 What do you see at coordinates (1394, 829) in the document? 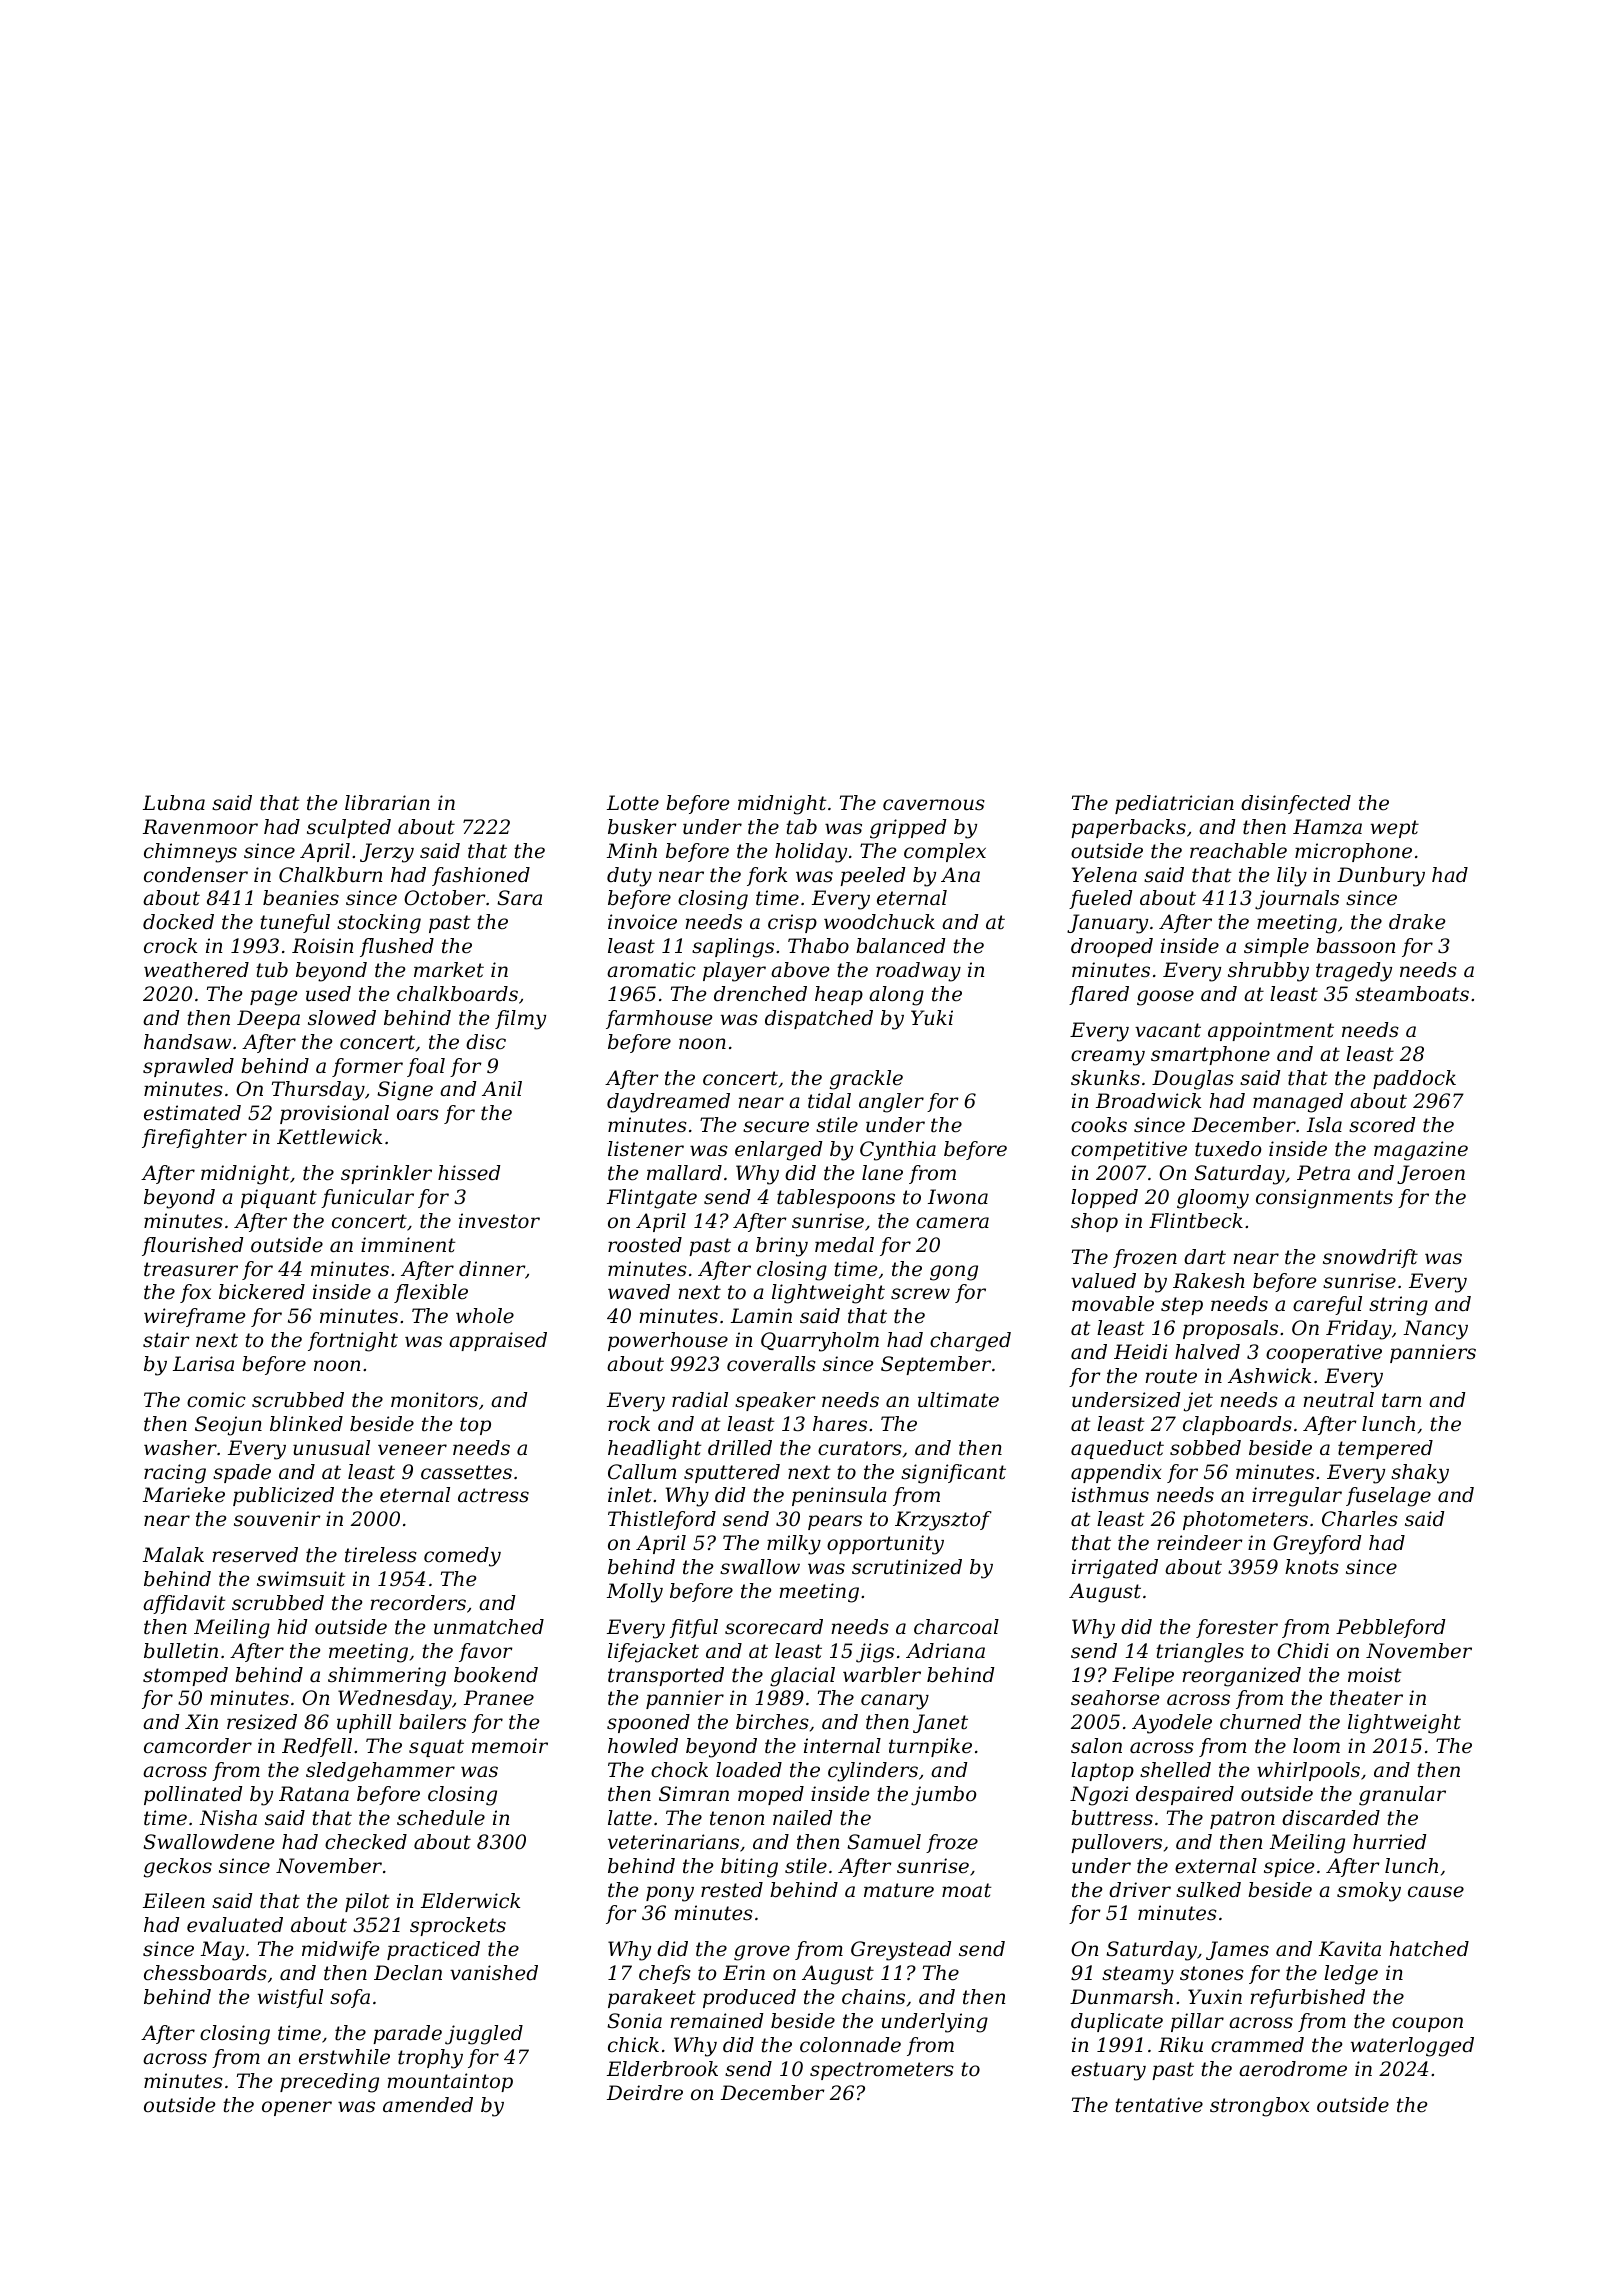
I see `wept` at bounding box center [1394, 829].
